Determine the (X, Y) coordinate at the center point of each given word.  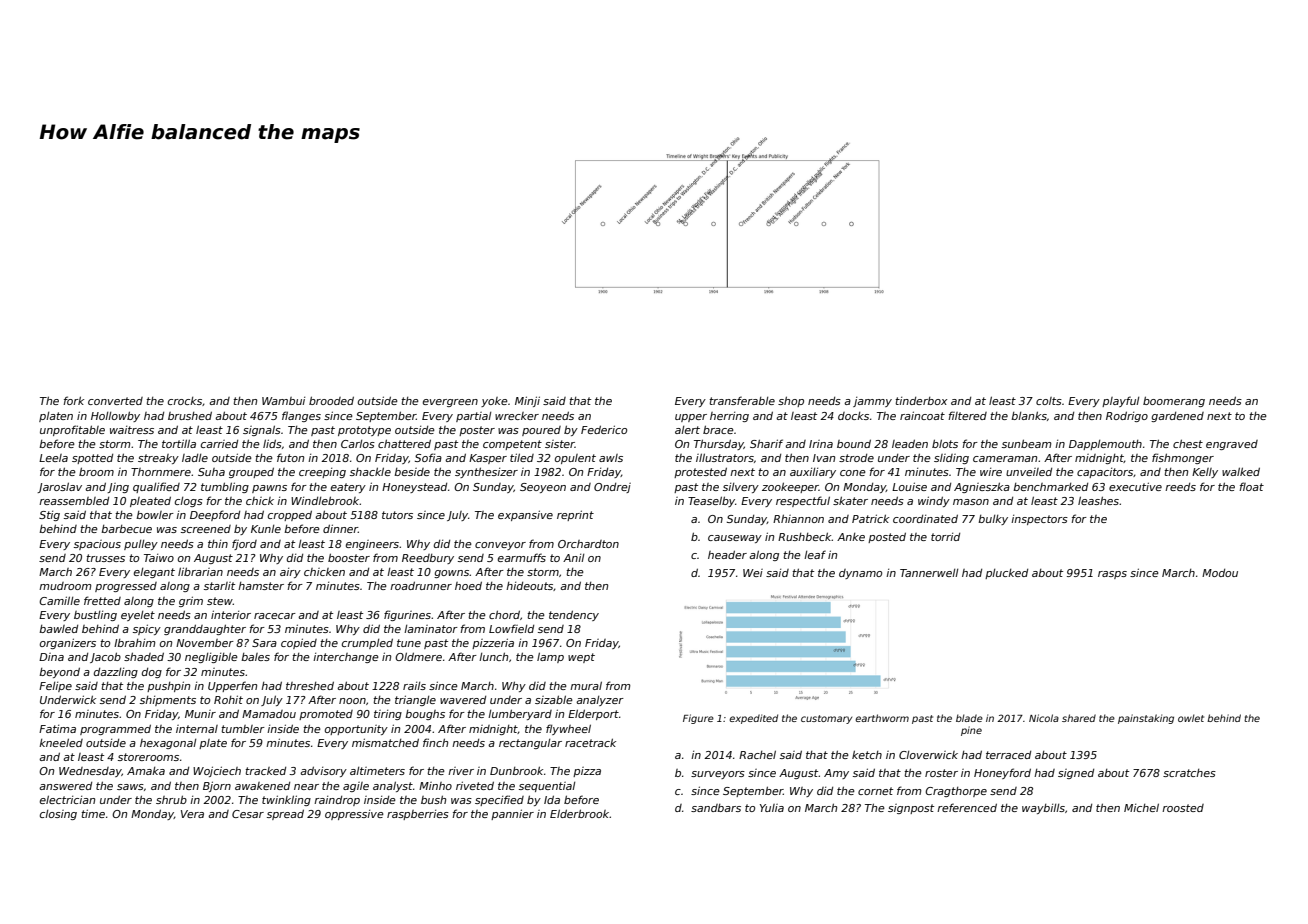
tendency (574, 615)
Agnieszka (982, 487)
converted (115, 401)
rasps (1112, 575)
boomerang (1174, 401)
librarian (200, 571)
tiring (388, 715)
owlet (1191, 718)
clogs (189, 502)
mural (586, 685)
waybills (1043, 809)
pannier (512, 814)
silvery (741, 488)
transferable (742, 400)
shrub (171, 799)
